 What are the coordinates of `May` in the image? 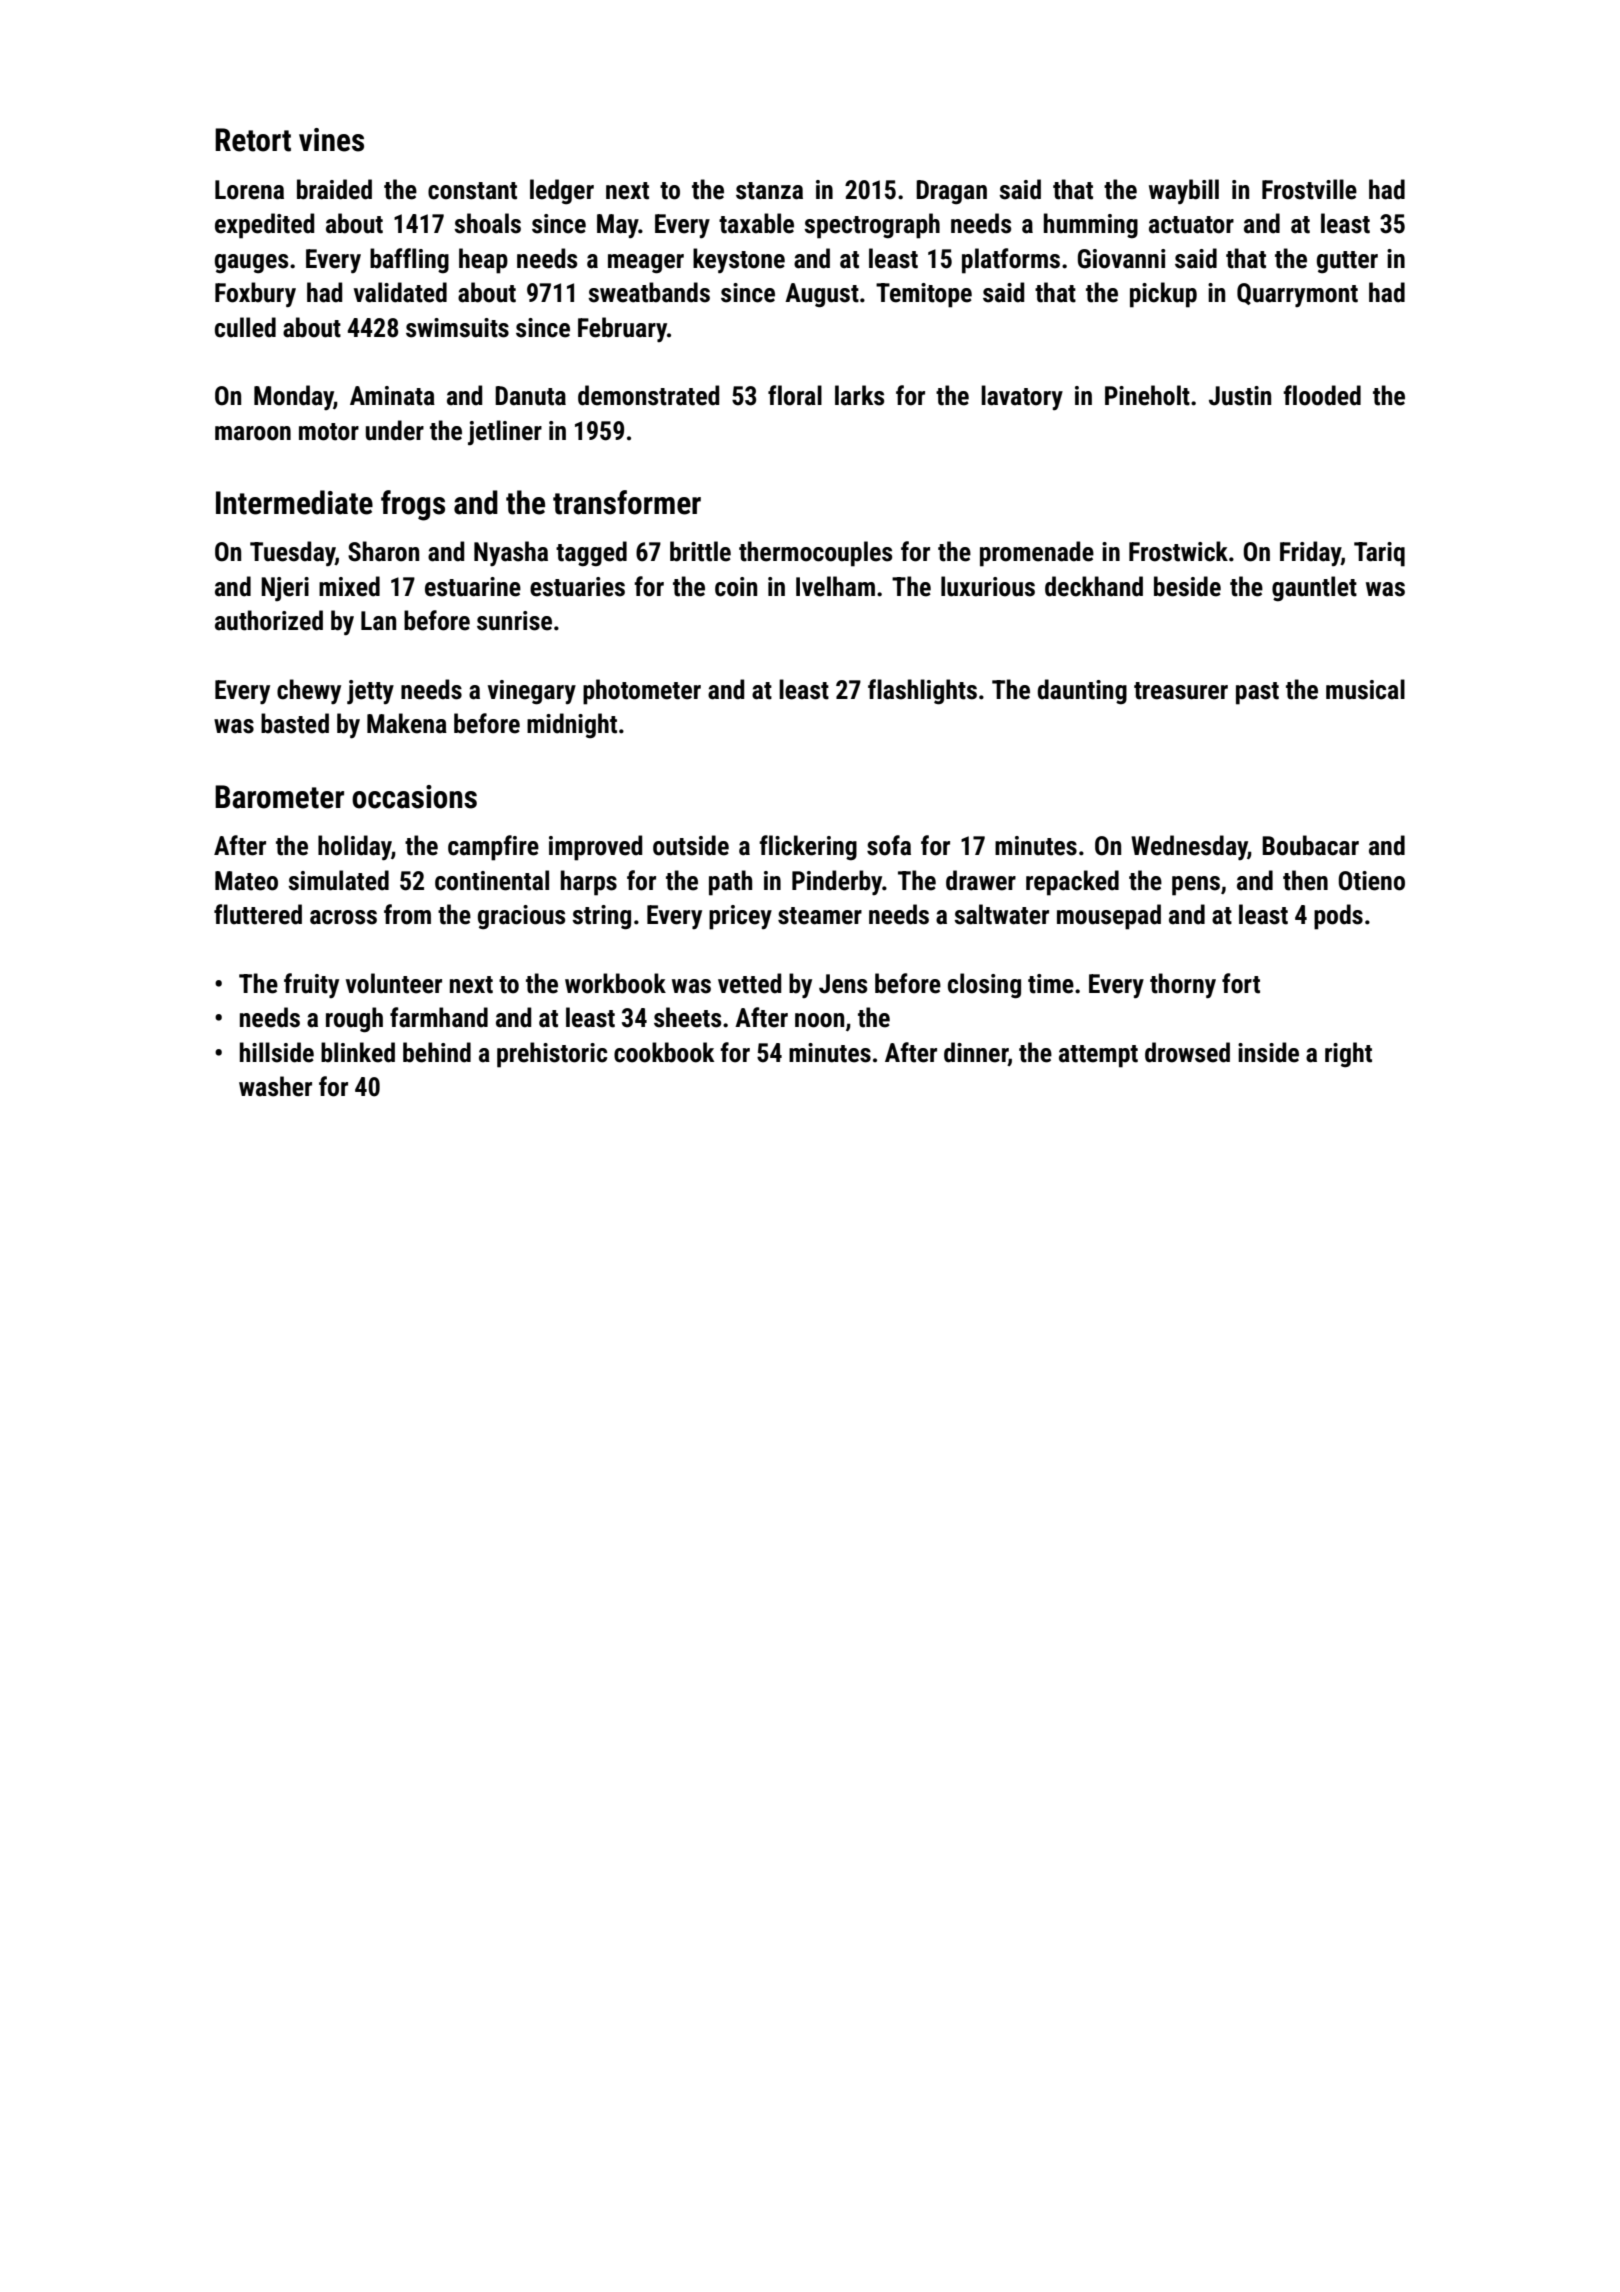 It's located at (618, 226).
